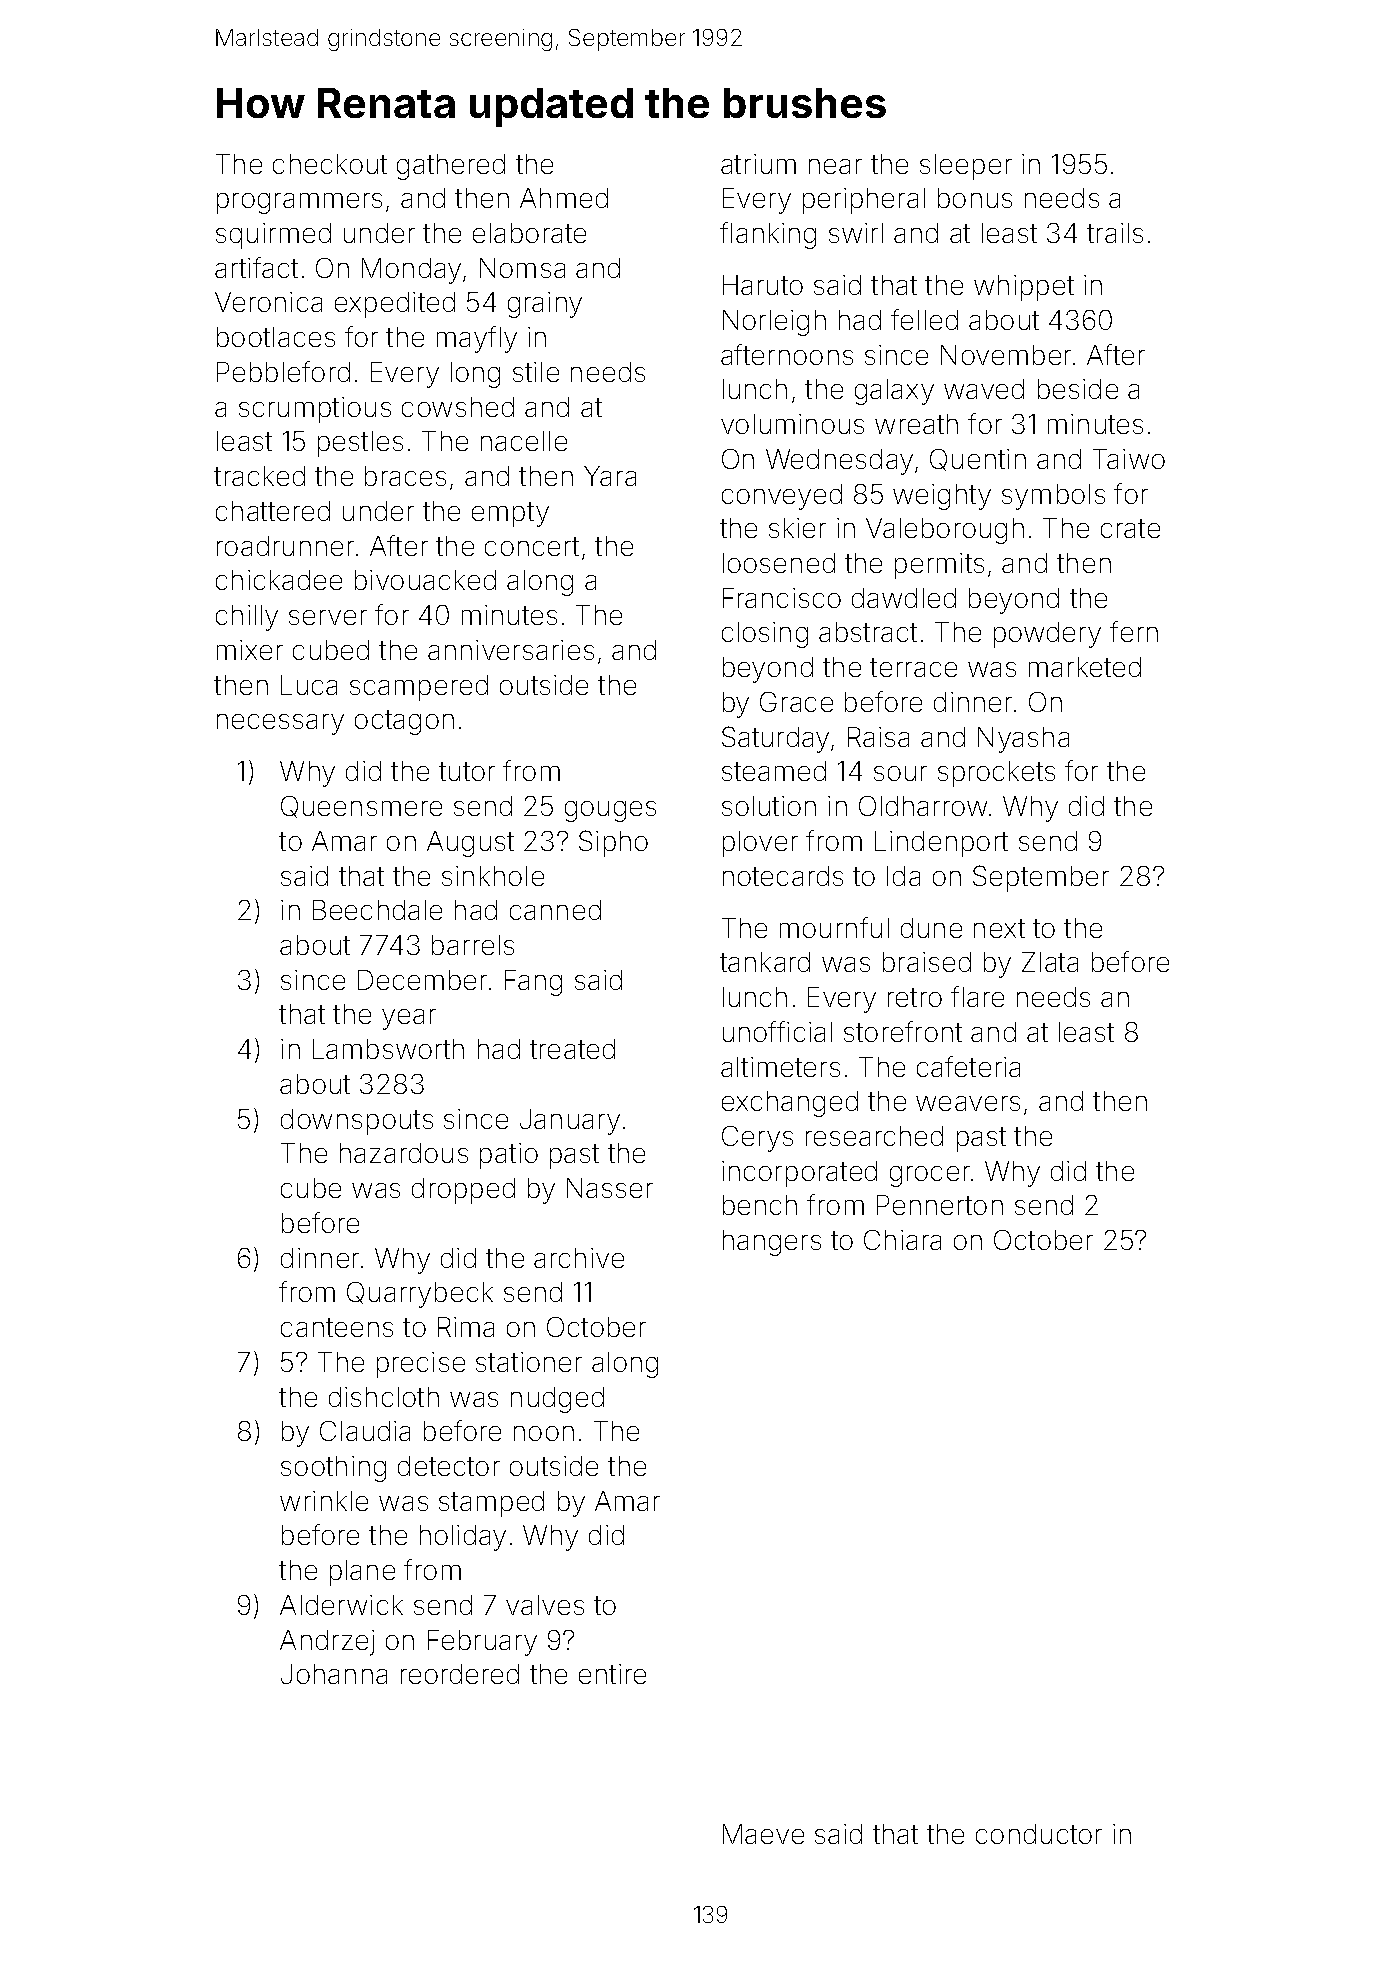 Image resolution: width=1386 pixels, height=1969 pixels. I want to click on reordered, so click(460, 1674).
